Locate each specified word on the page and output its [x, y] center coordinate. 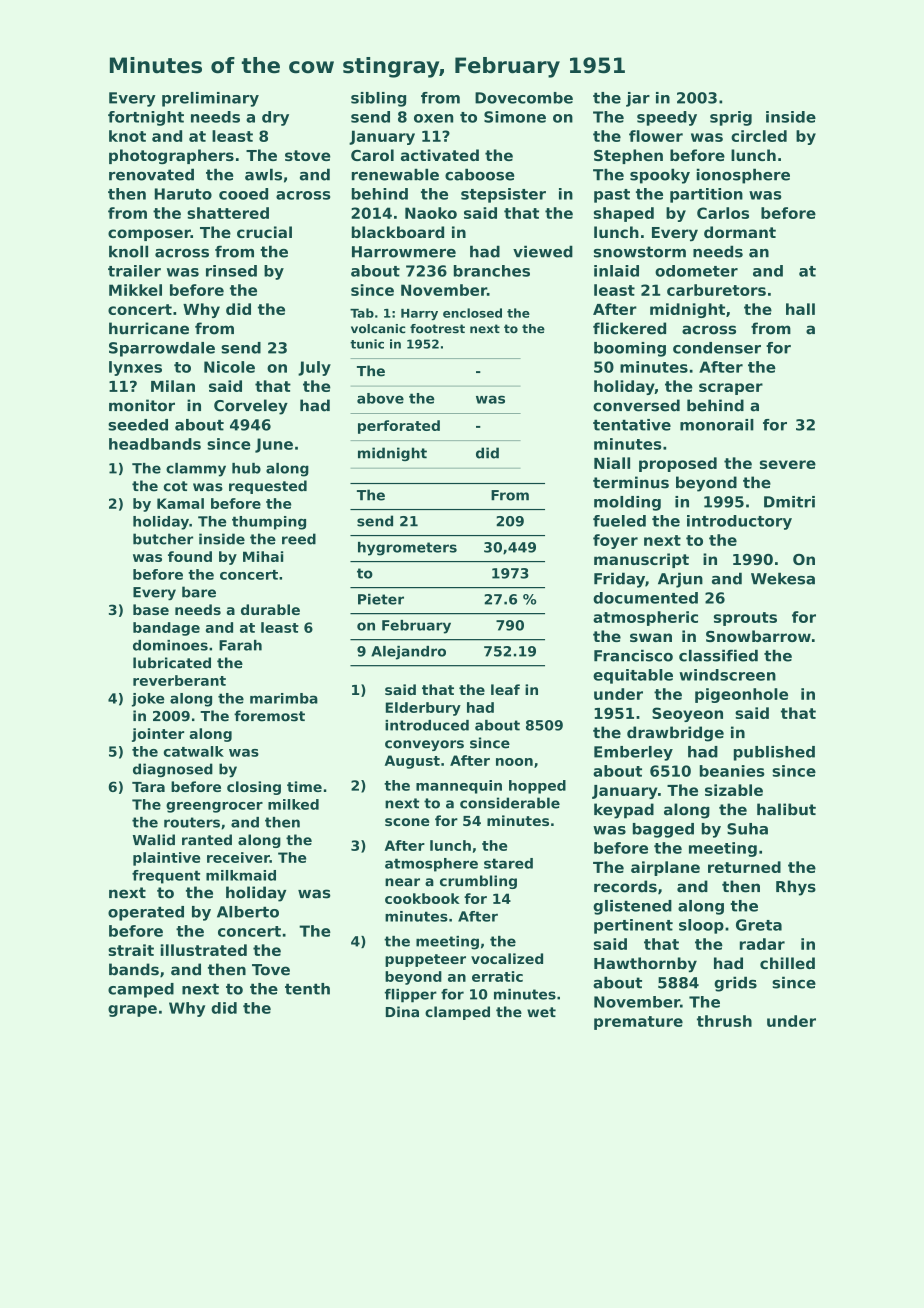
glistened [632, 907]
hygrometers [407, 549]
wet [541, 1012]
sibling [378, 99]
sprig [731, 118]
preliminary [210, 99]
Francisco [633, 655]
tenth [307, 989]
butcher [163, 539]
